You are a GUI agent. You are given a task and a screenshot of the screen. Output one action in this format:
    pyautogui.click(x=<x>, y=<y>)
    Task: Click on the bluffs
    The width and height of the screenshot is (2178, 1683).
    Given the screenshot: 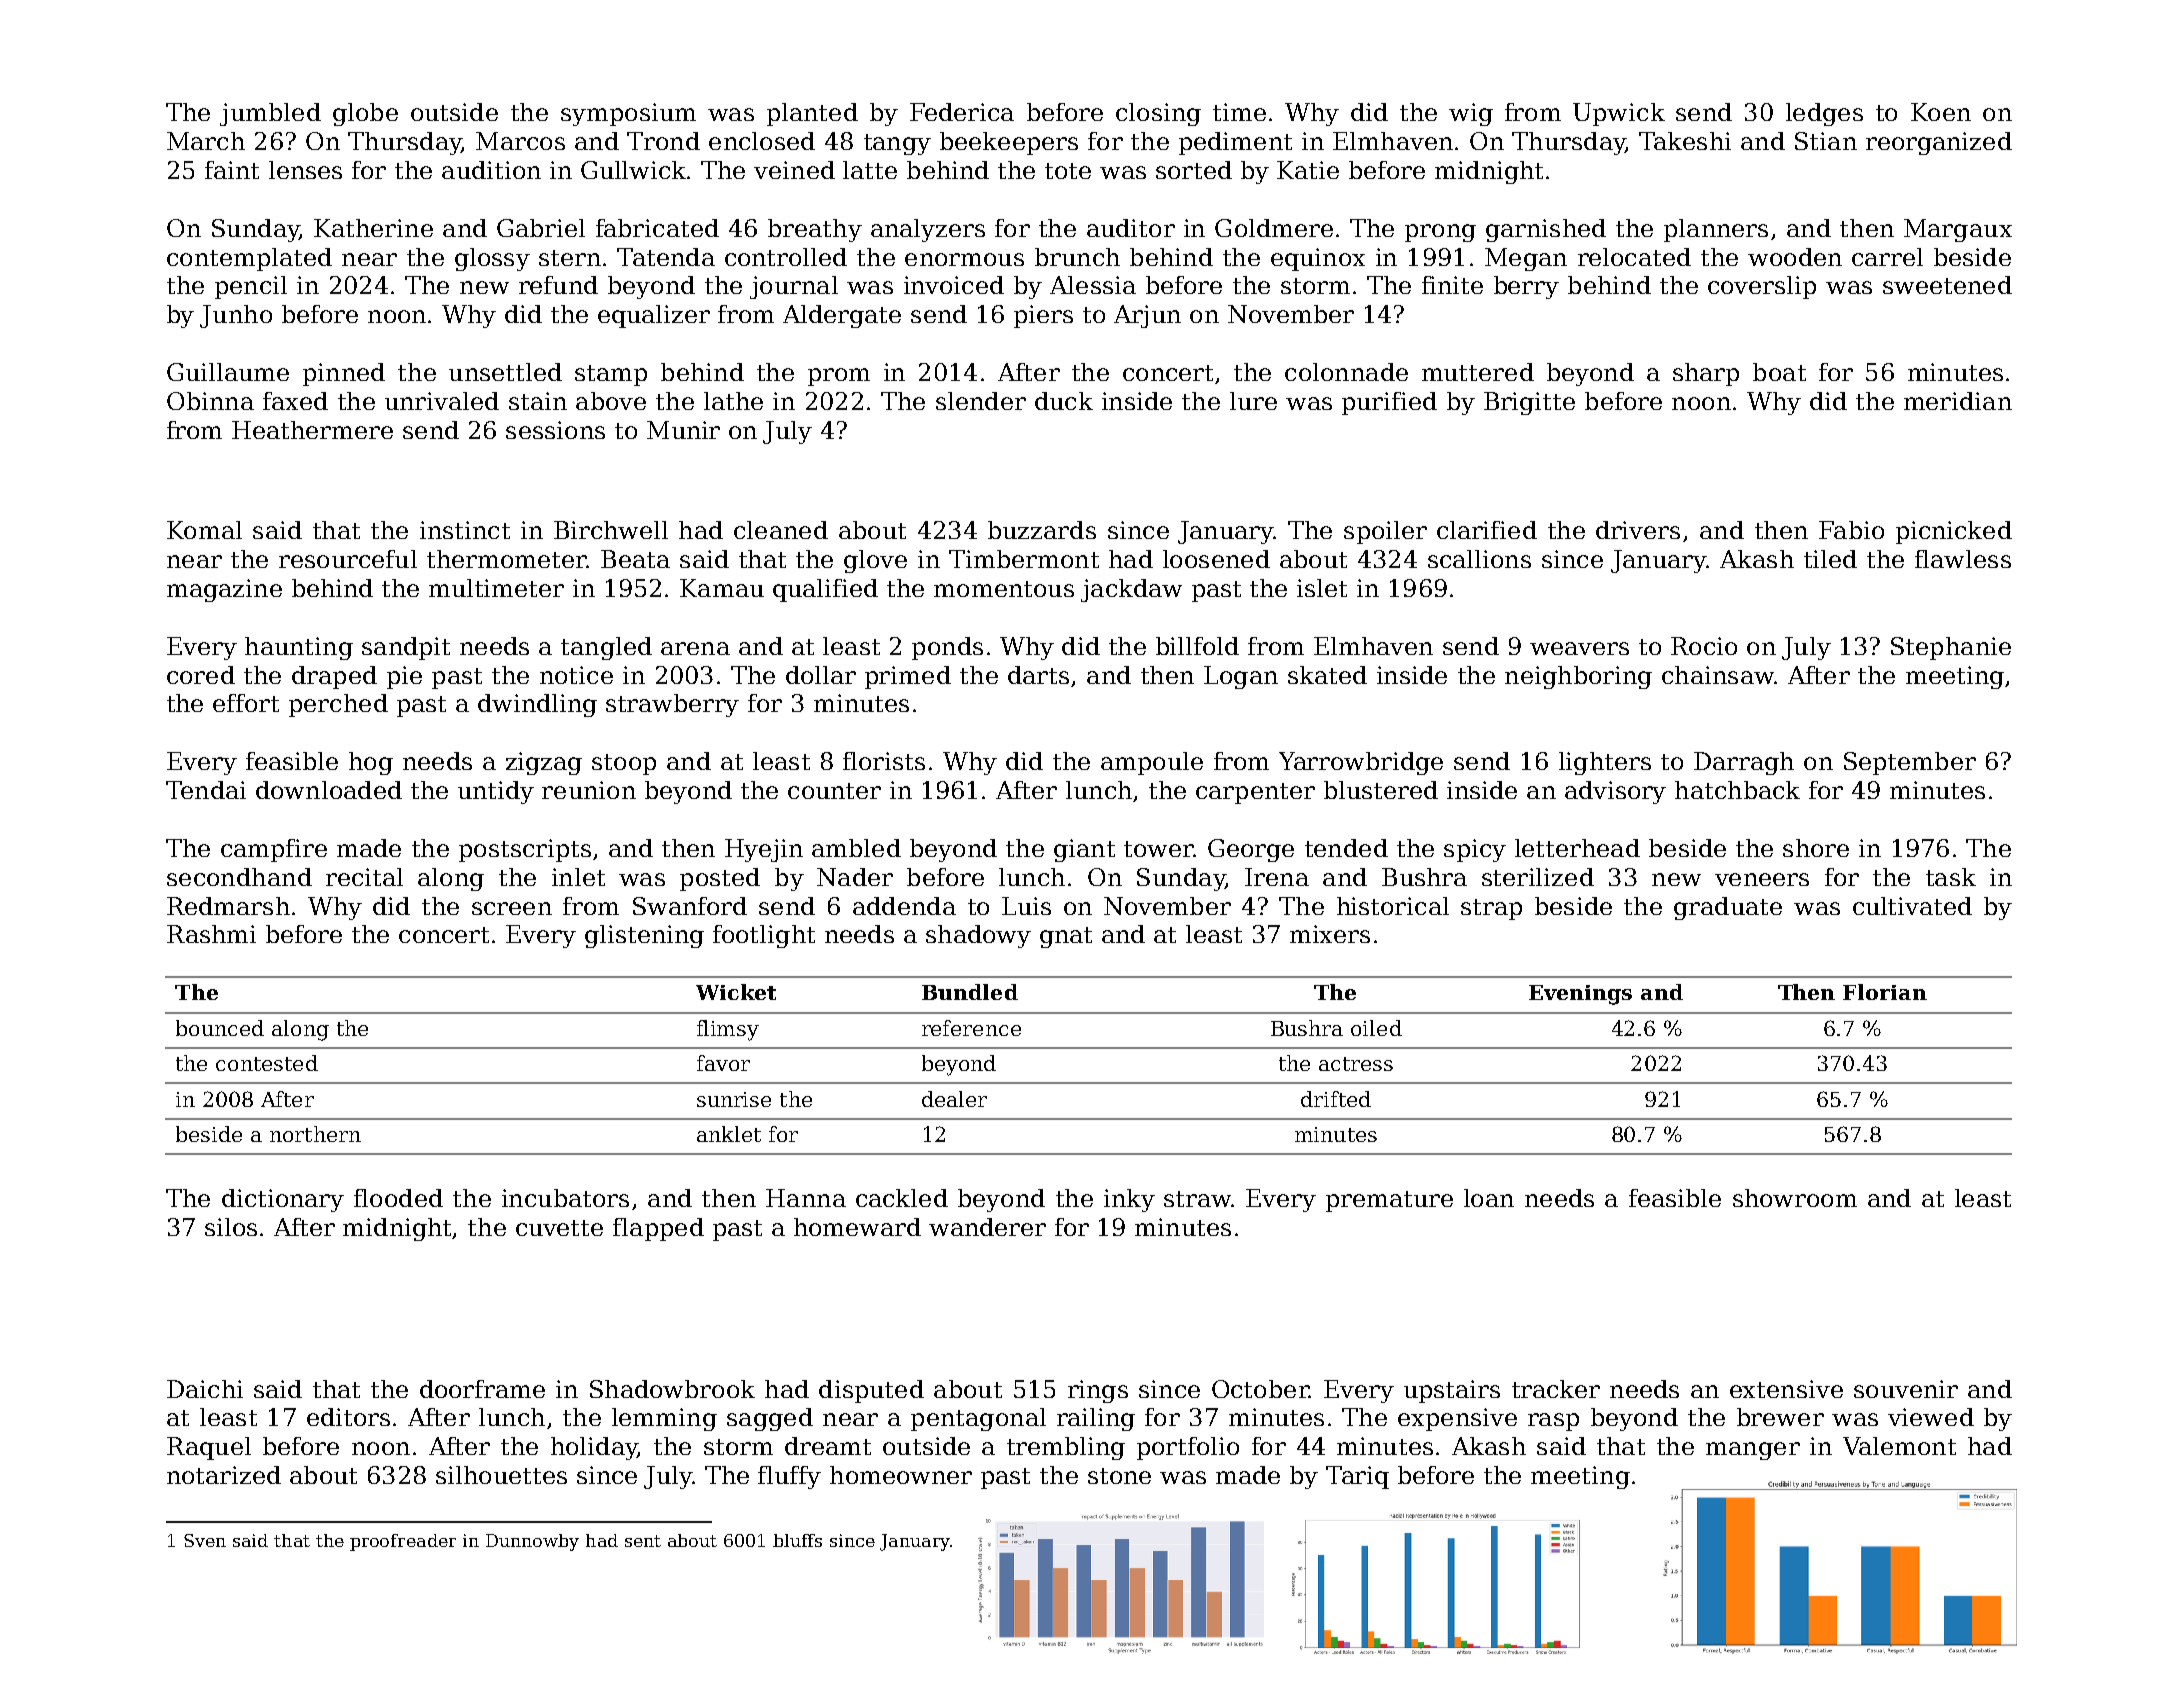 What is the action you would take?
    pyautogui.click(x=797, y=1540)
